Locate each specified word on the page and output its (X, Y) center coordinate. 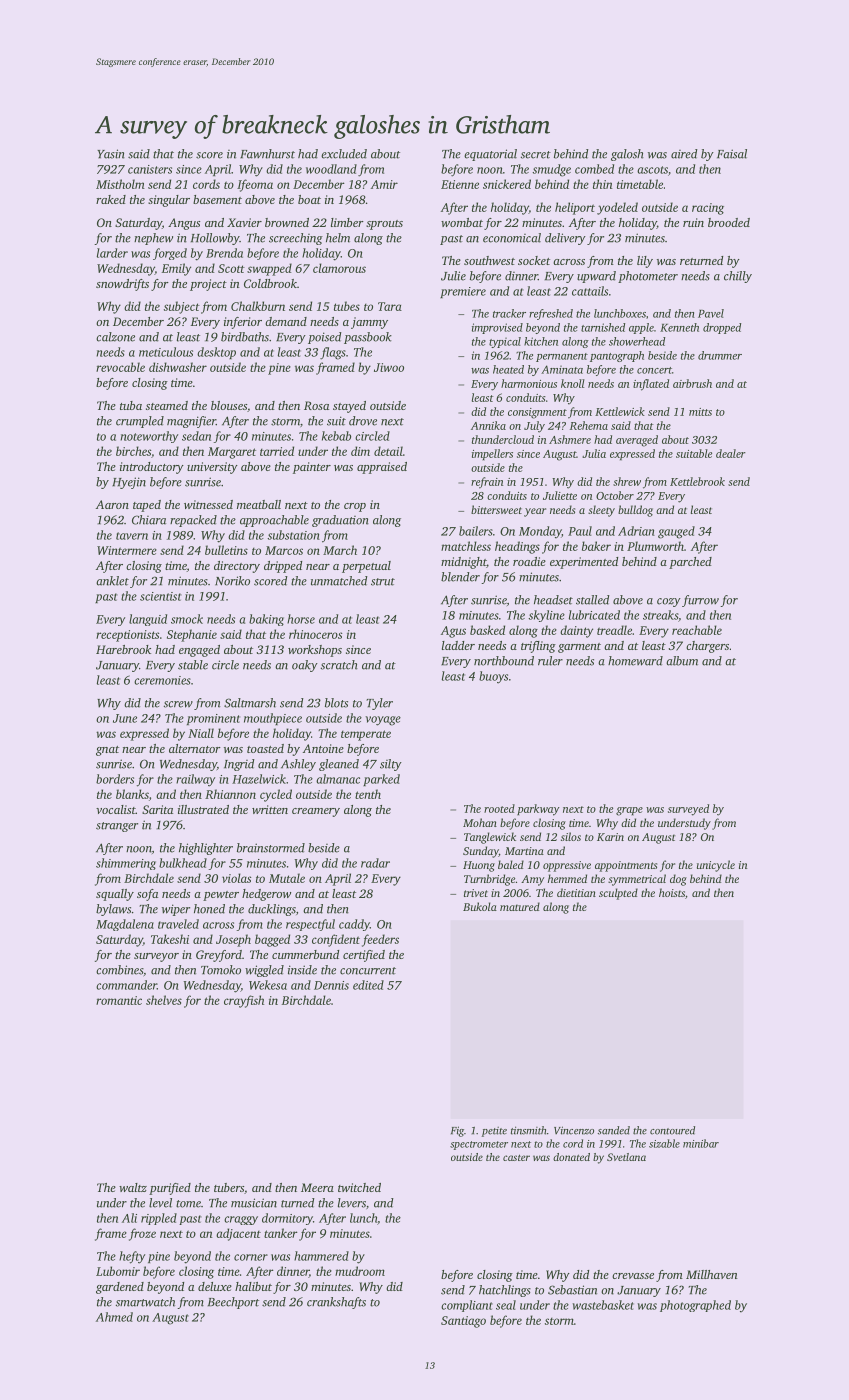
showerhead (637, 341)
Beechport (233, 1303)
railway (195, 780)
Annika (488, 425)
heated (508, 369)
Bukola (480, 906)
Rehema (589, 425)
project (208, 285)
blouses (229, 405)
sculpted (618, 894)
